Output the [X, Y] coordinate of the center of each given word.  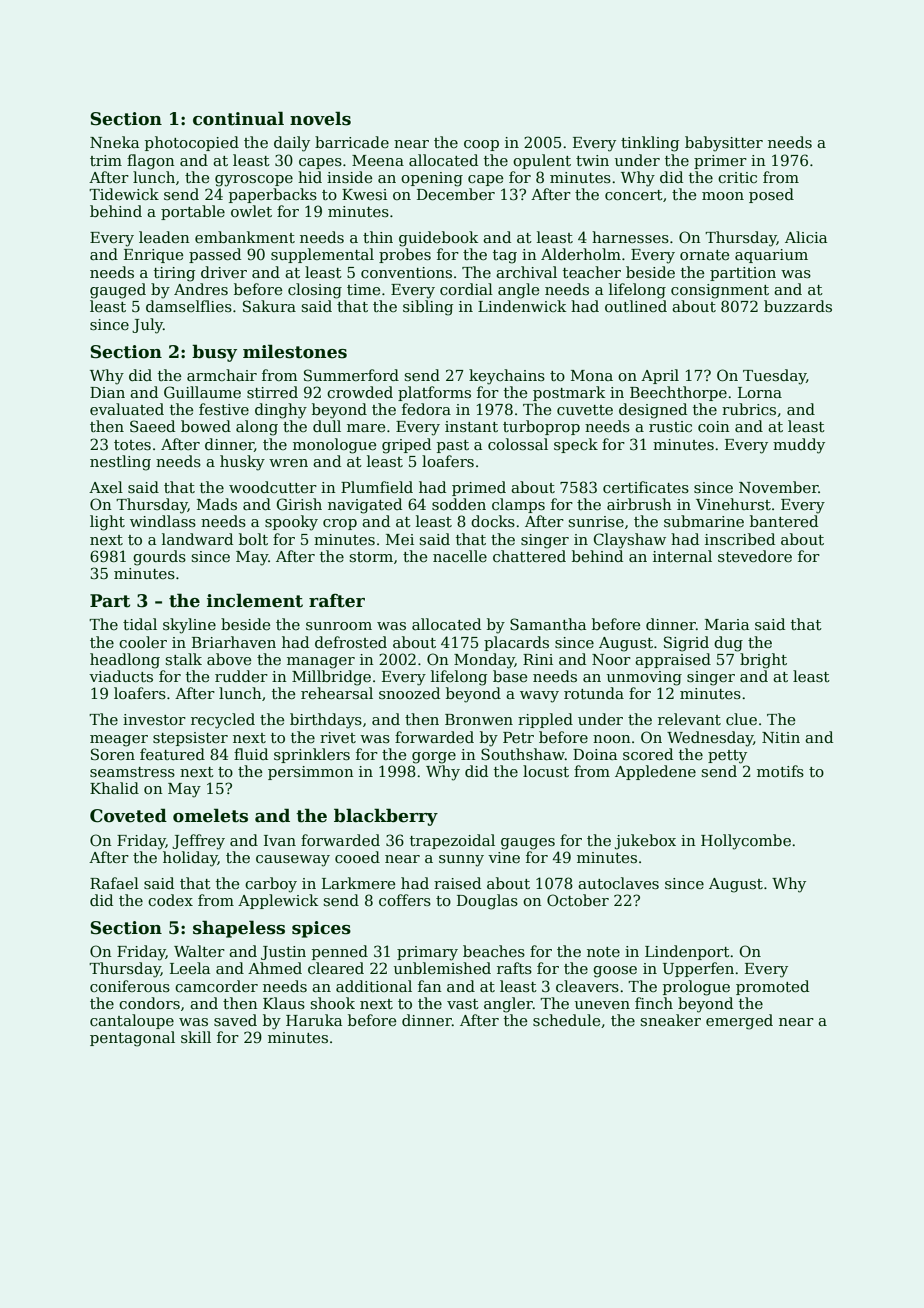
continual [238, 118]
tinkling [650, 144]
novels [320, 118]
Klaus [284, 1003]
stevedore [755, 556]
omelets [210, 815]
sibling [428, 308]
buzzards [798, 306]
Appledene [655, 772]
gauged [118, 291]
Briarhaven [234, 642]
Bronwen [479, 719]
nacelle [460, 556]
